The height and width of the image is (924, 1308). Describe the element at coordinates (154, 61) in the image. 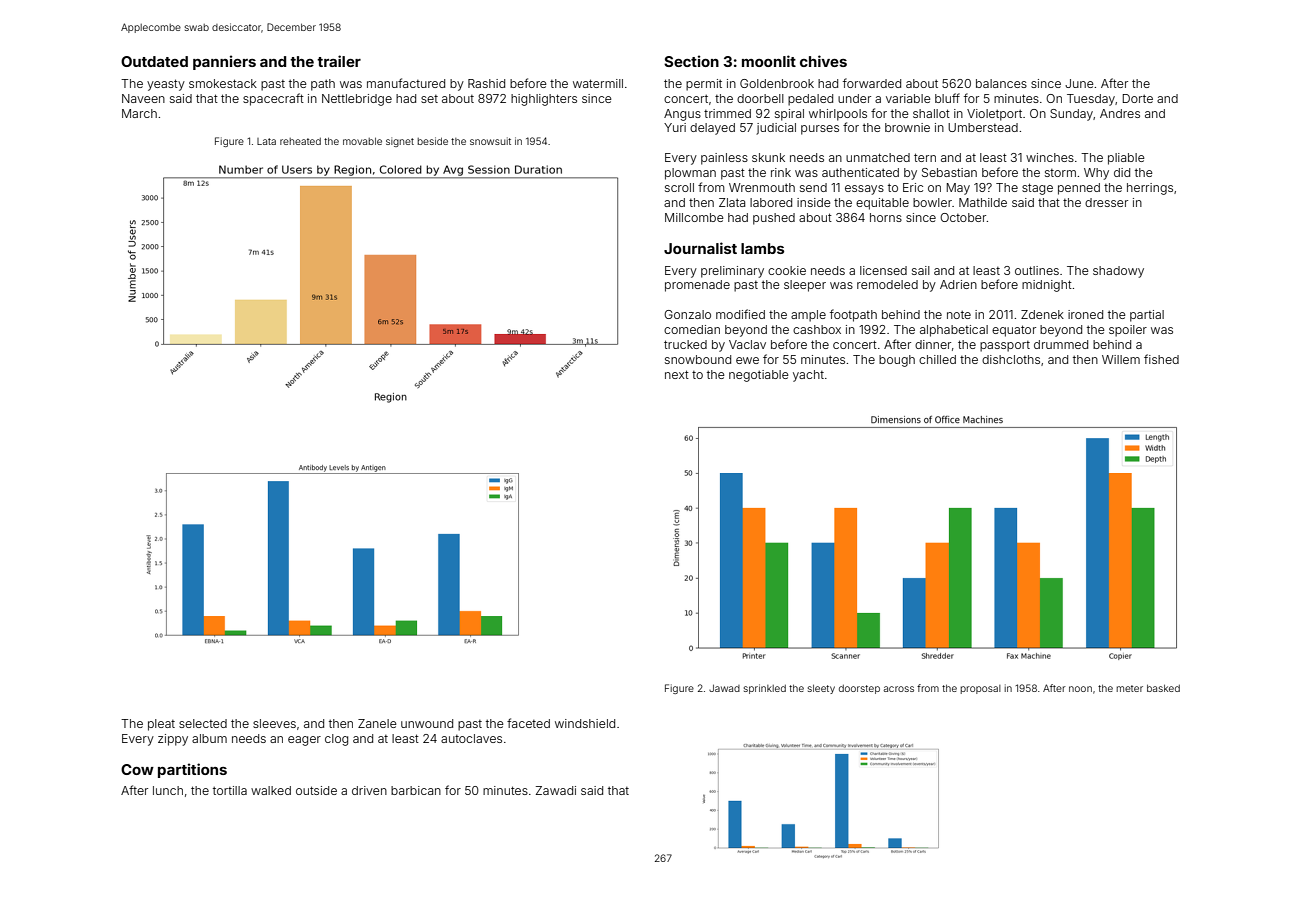

I see `Outdated` at that location.
